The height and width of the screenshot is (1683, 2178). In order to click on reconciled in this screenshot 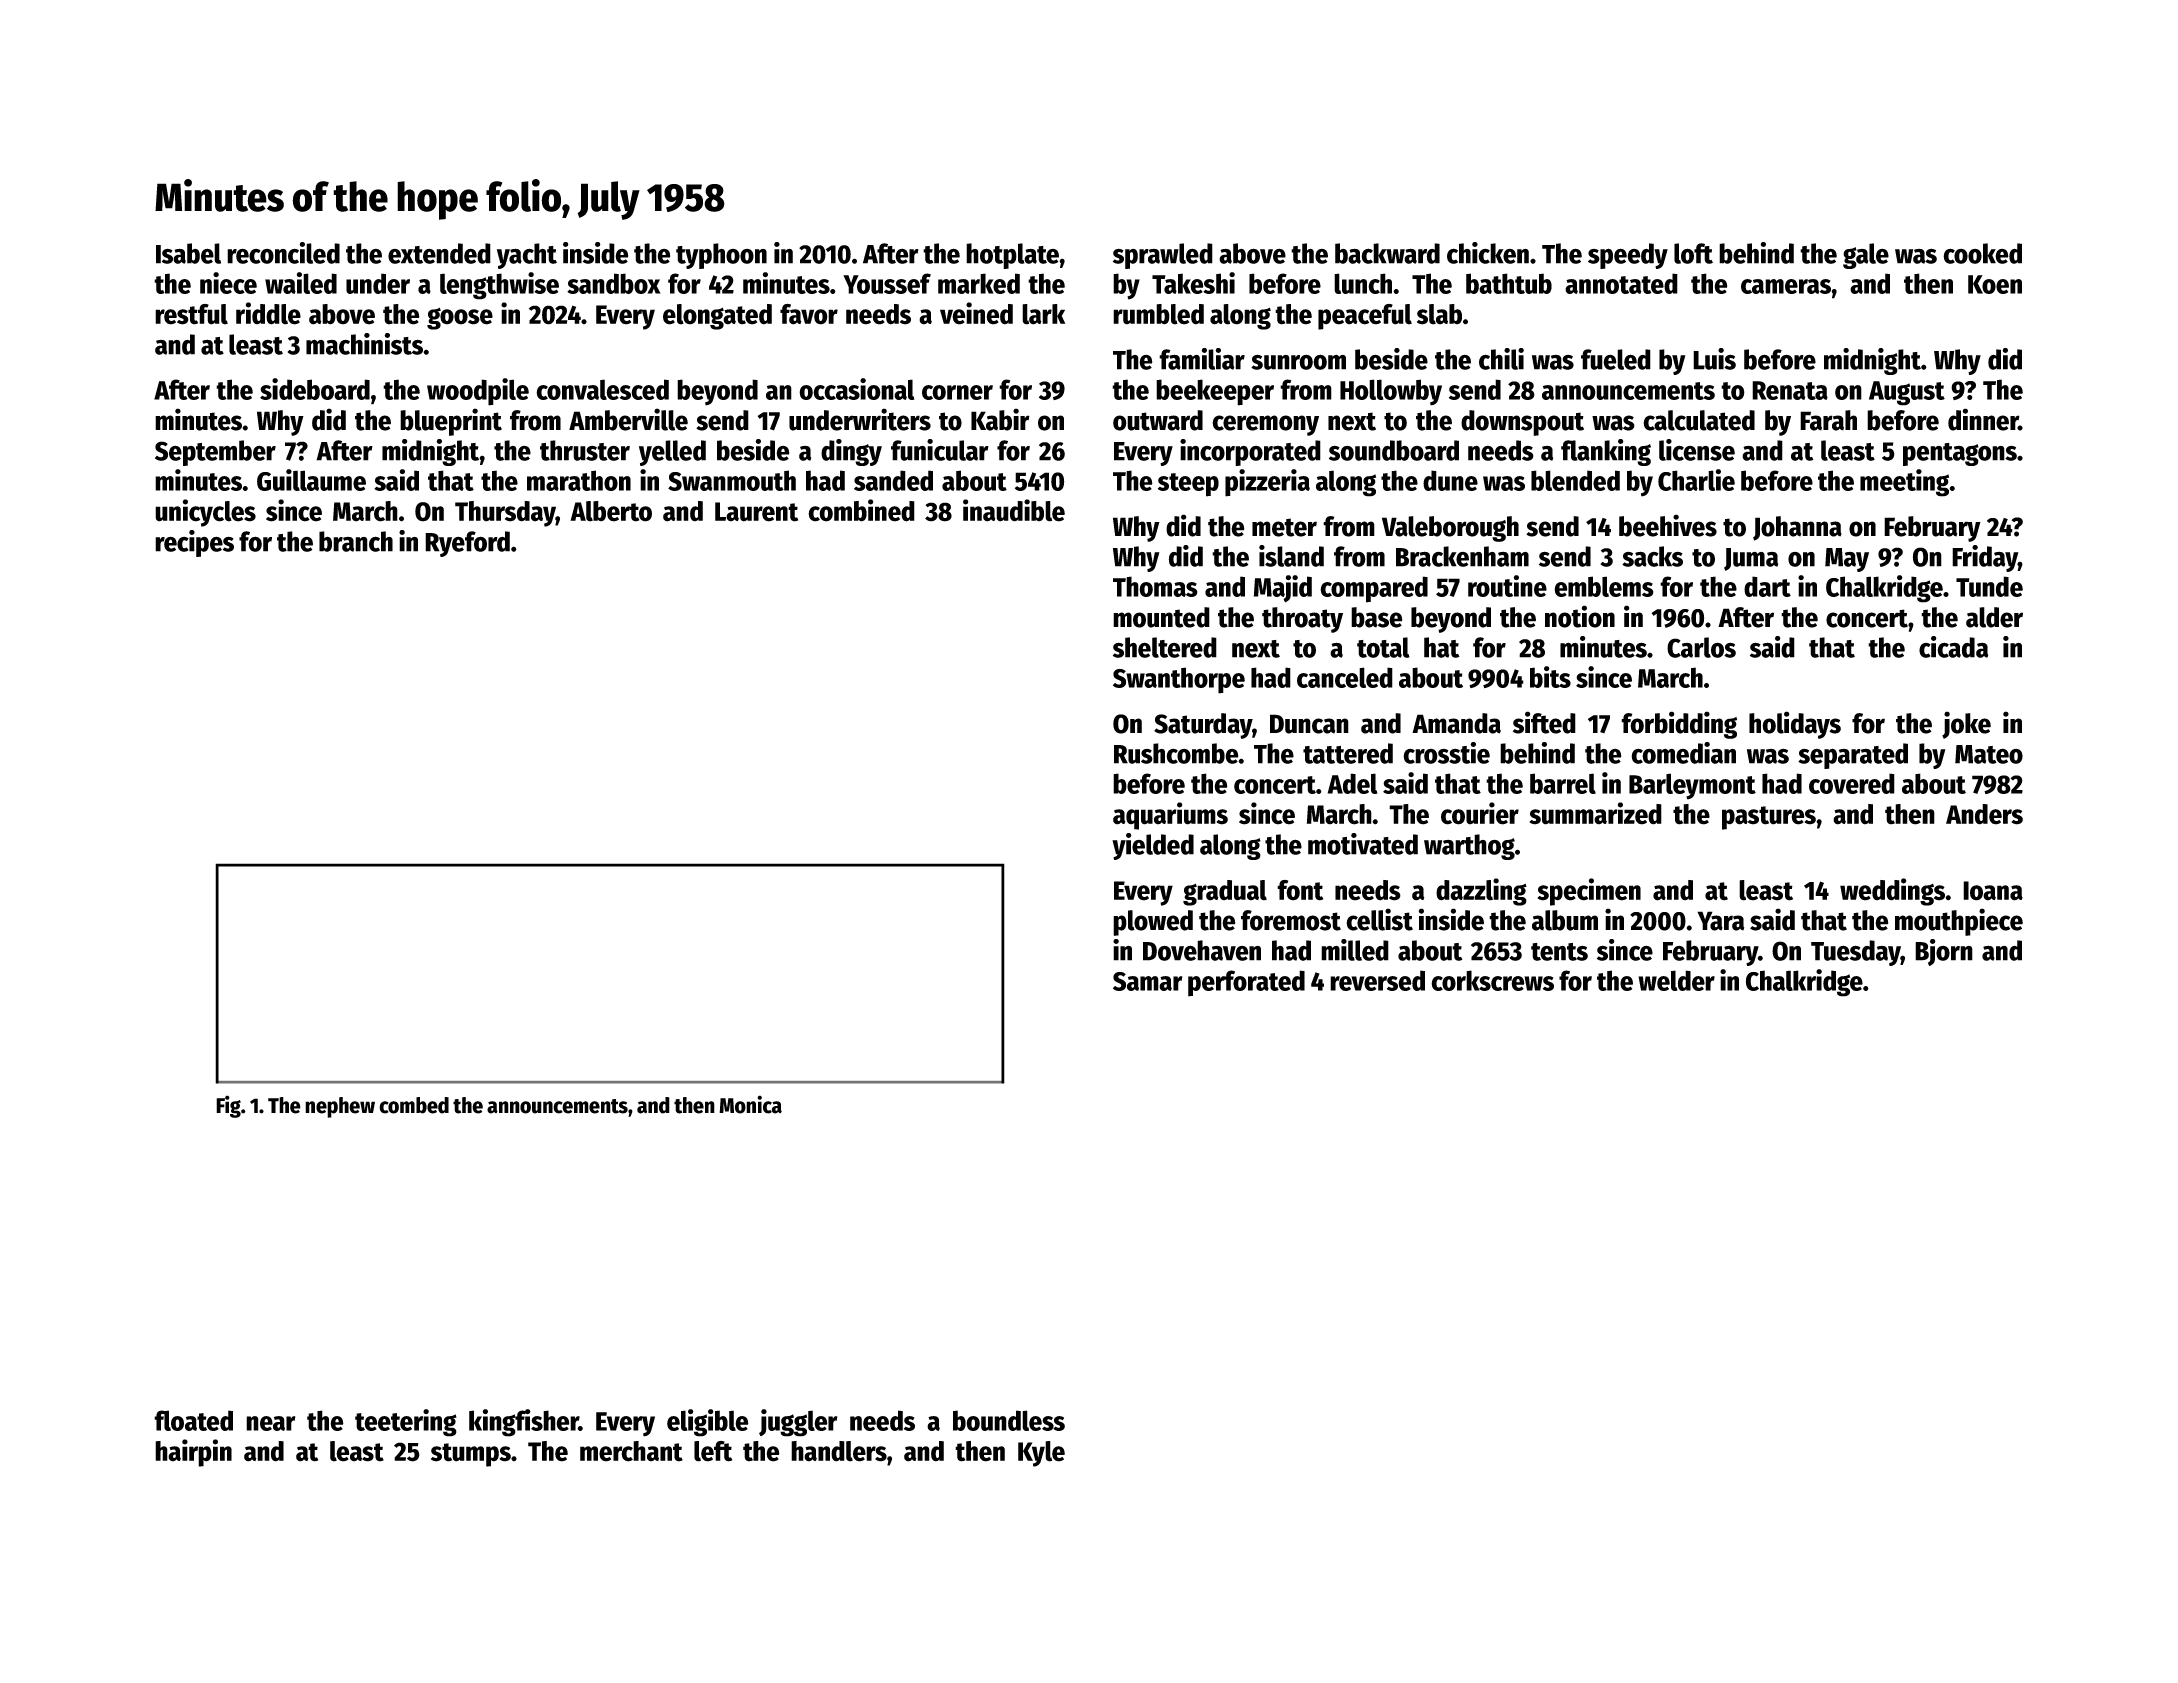, I will do `click(283, 253)`.
